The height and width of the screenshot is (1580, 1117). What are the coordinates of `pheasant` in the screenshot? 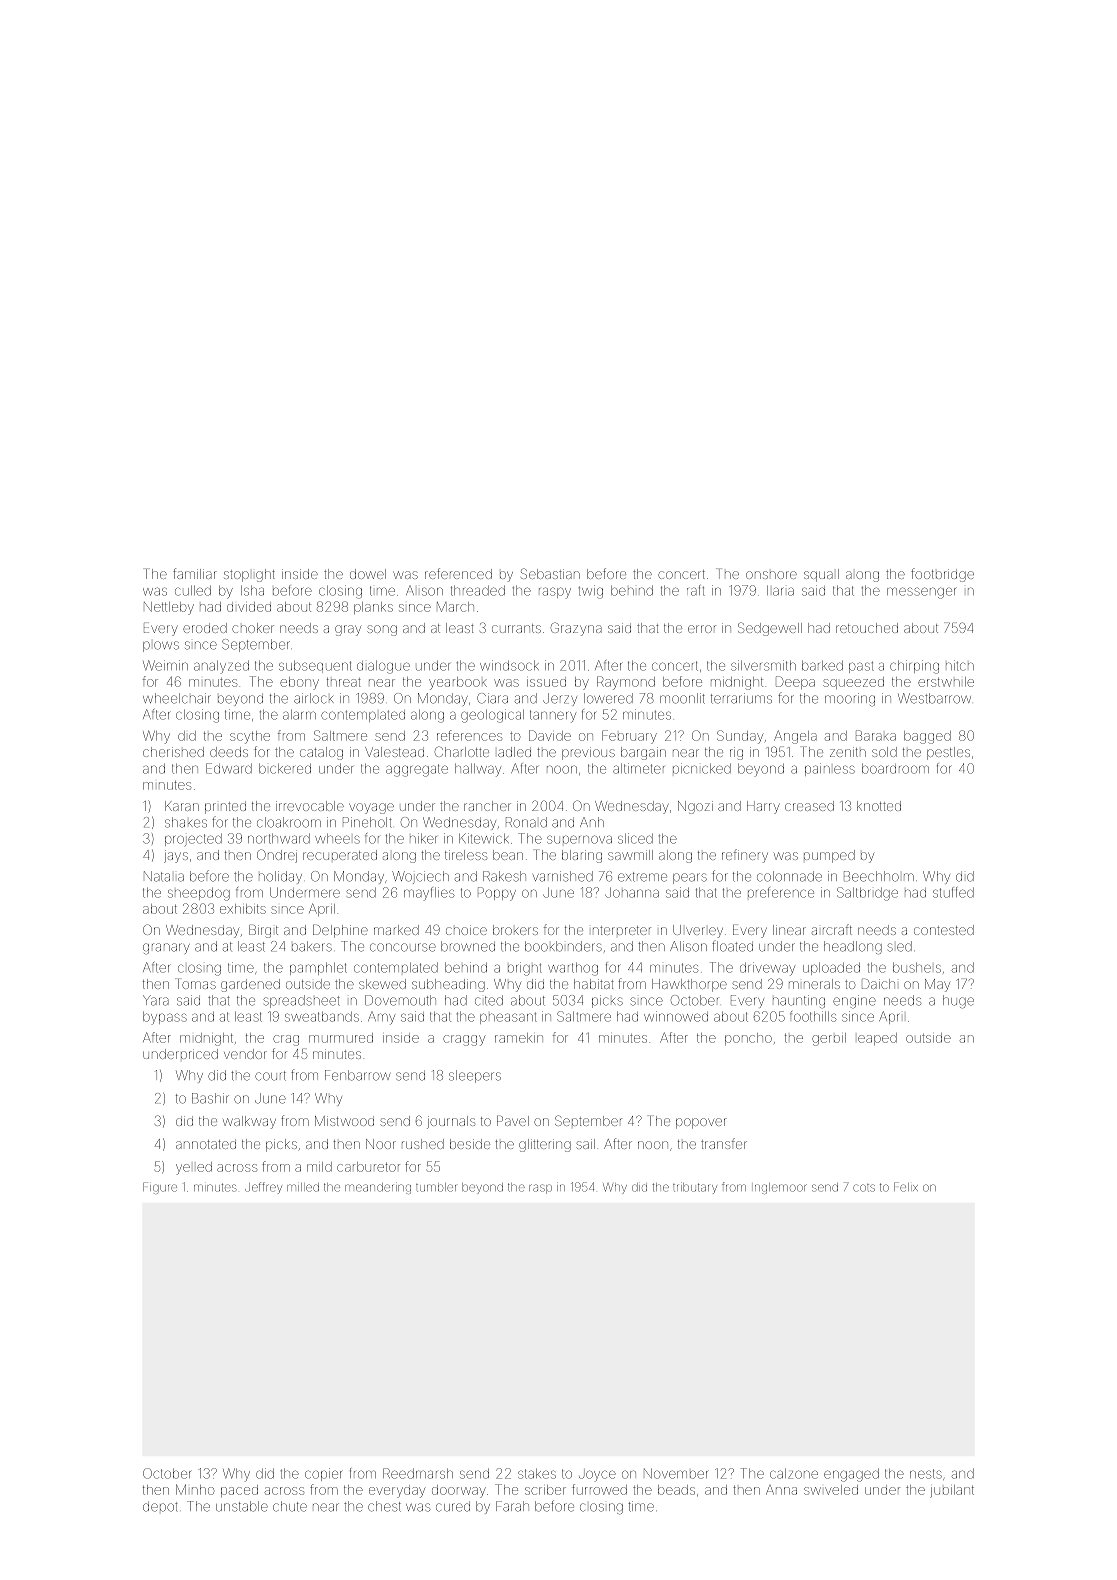 It's located at (508, 1018).
